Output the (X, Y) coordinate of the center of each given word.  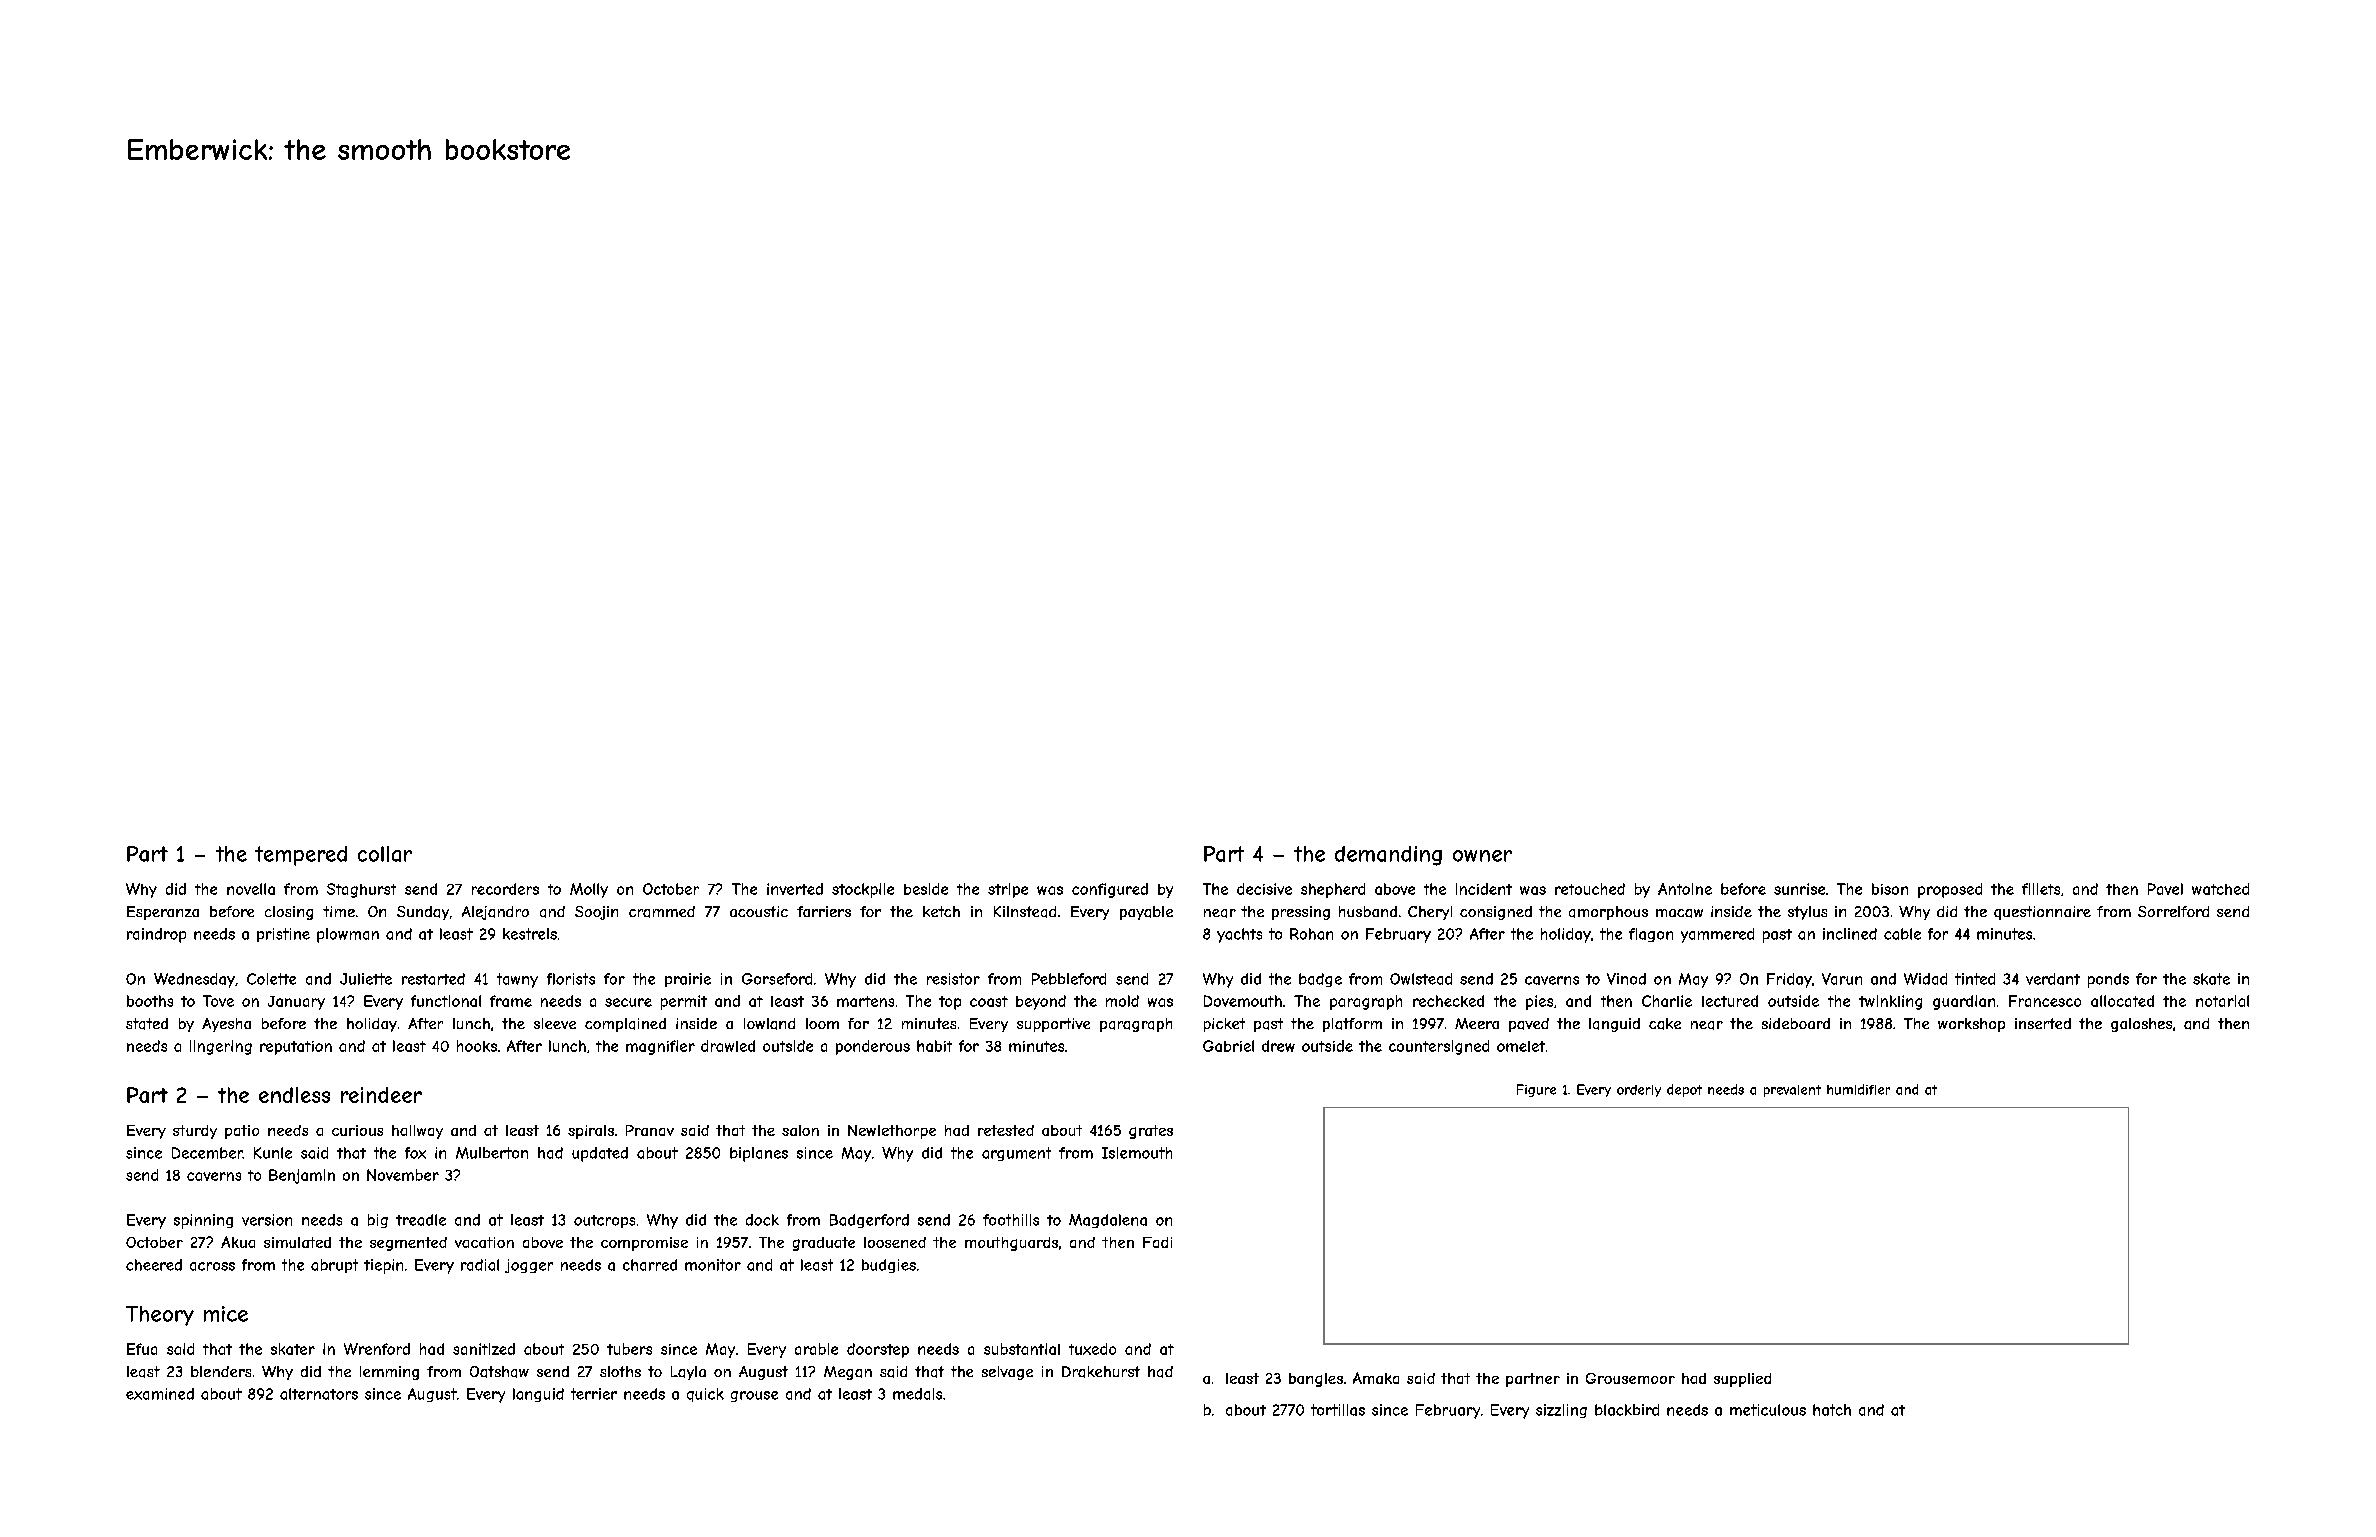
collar (385, 854)
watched (2220, 889)
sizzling (1561, 1411)
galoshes (2141, 1025)
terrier (594, 1394)
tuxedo (1092, 1349)
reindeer (381, 1095)
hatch (1832, 1410)
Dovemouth (1243, 1001)
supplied (1742, 1380)
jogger (529, 1266)
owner (1482, 856)
